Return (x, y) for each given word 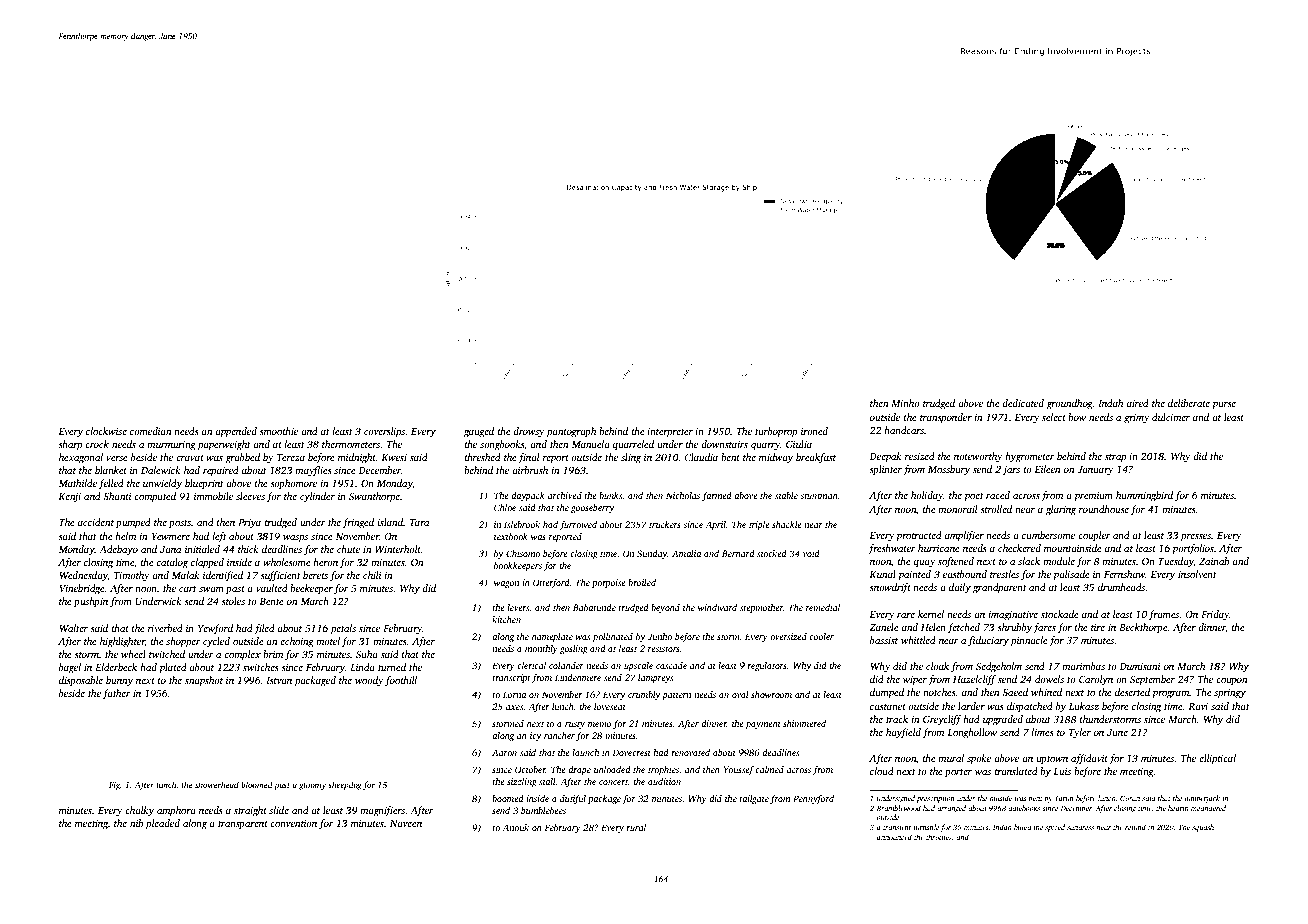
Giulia (799, 444)
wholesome (287, 562)
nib (136, 823)
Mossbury (949, 470)
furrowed (578, 525)
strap (1115, 458)
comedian (150, 431)
